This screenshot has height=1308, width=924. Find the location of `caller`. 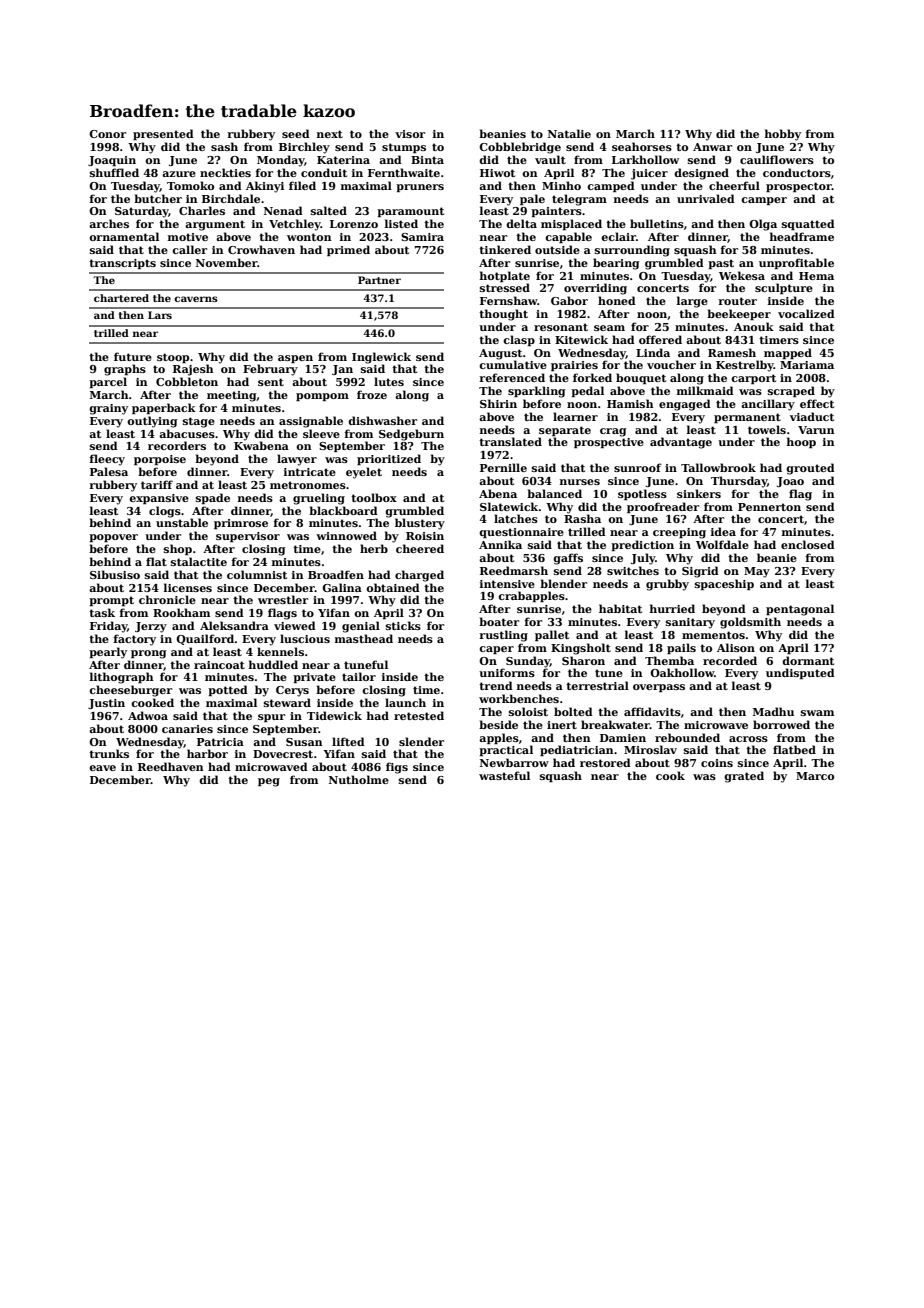

caller is located at coordinates (189, 249).
